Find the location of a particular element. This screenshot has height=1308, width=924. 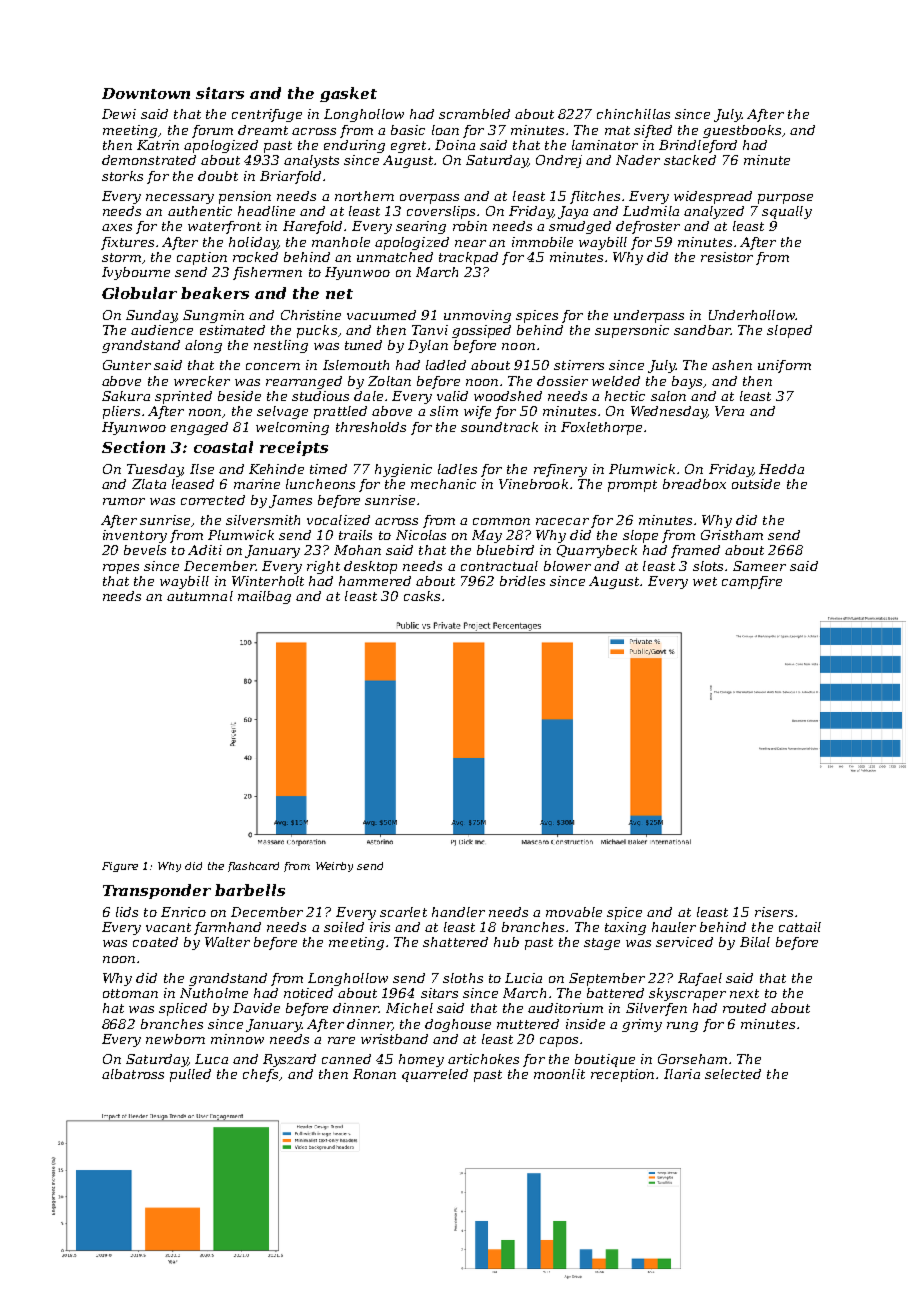

rocked is located at coordinates (255, 257).
